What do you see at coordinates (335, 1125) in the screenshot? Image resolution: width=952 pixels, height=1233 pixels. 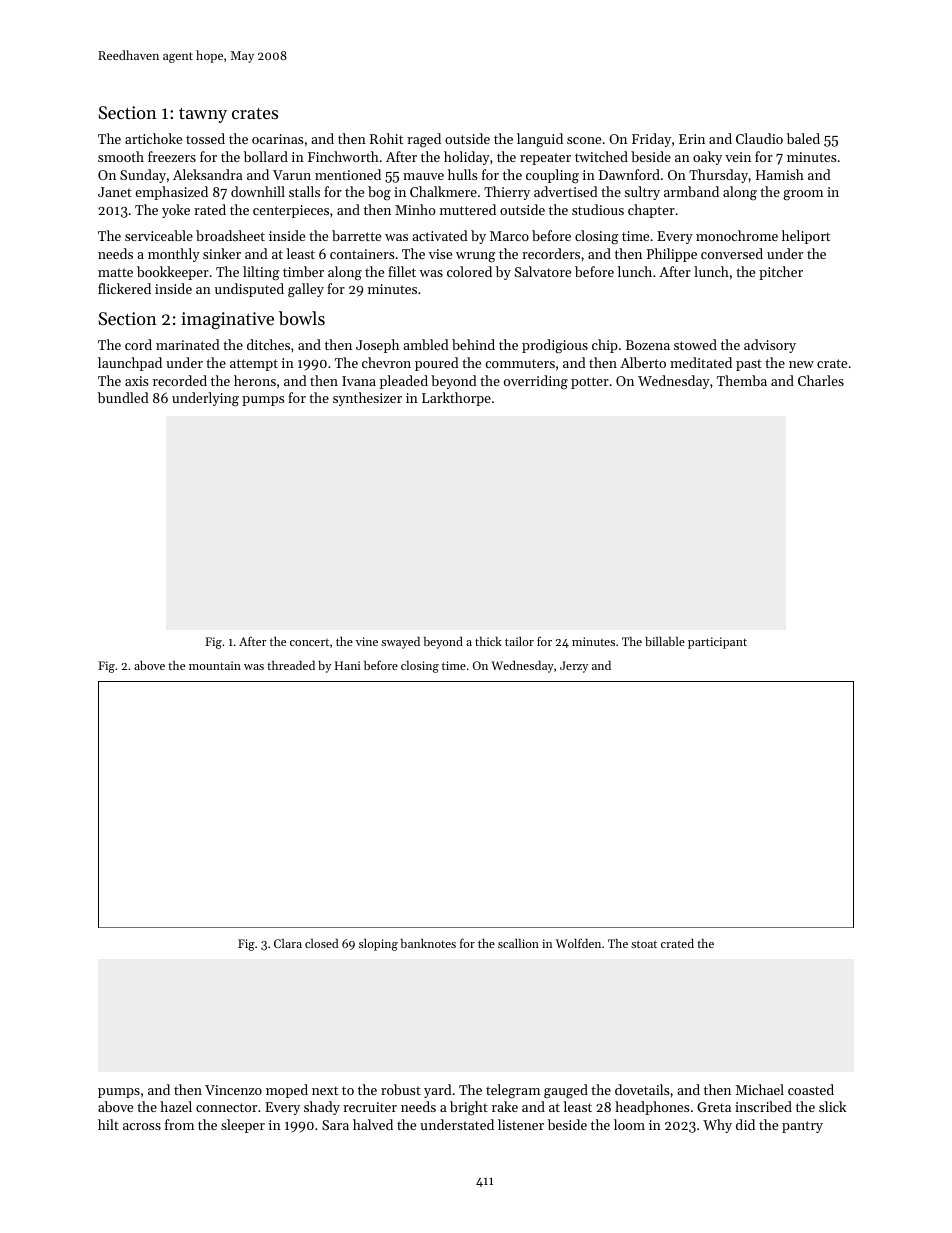 I see `Sara` at bounding box center [335, 1125].
